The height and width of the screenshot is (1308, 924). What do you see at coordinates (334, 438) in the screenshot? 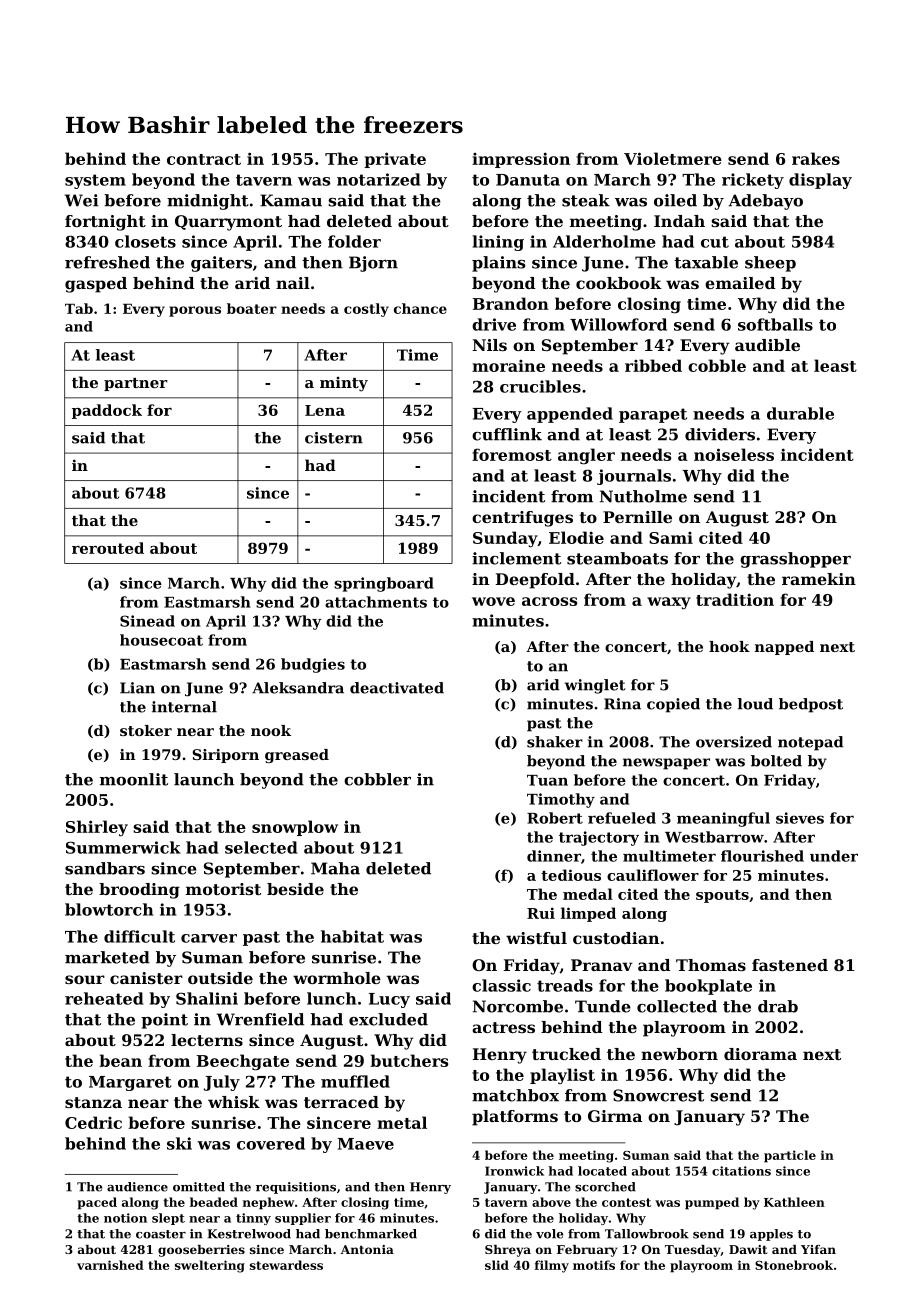
I see `cistern` at bounding box center [334, 438].
